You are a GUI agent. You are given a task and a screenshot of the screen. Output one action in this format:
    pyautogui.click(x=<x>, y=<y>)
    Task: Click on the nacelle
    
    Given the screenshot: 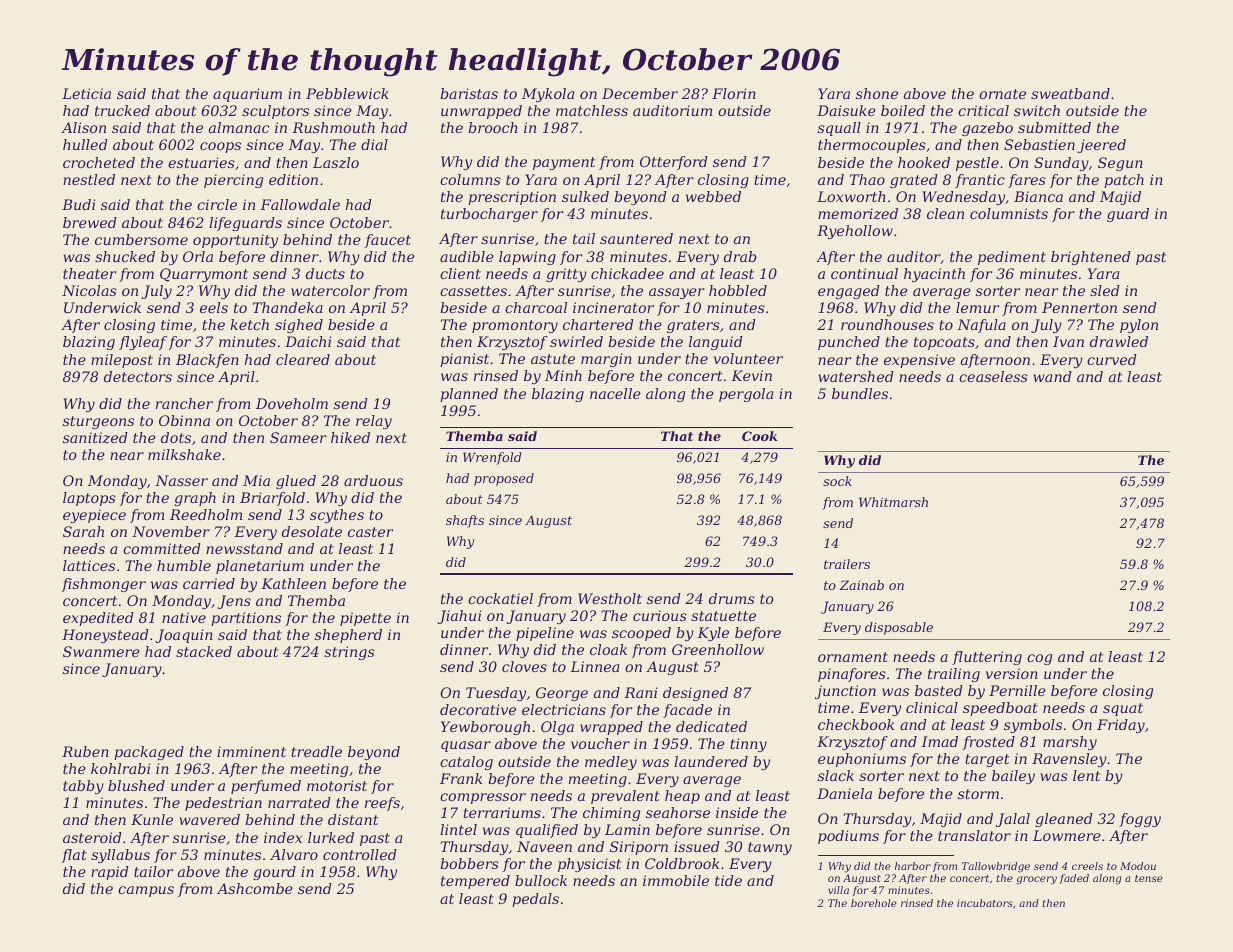 What is the action you would take?
    pyautogui.click(x=615, y=393)
